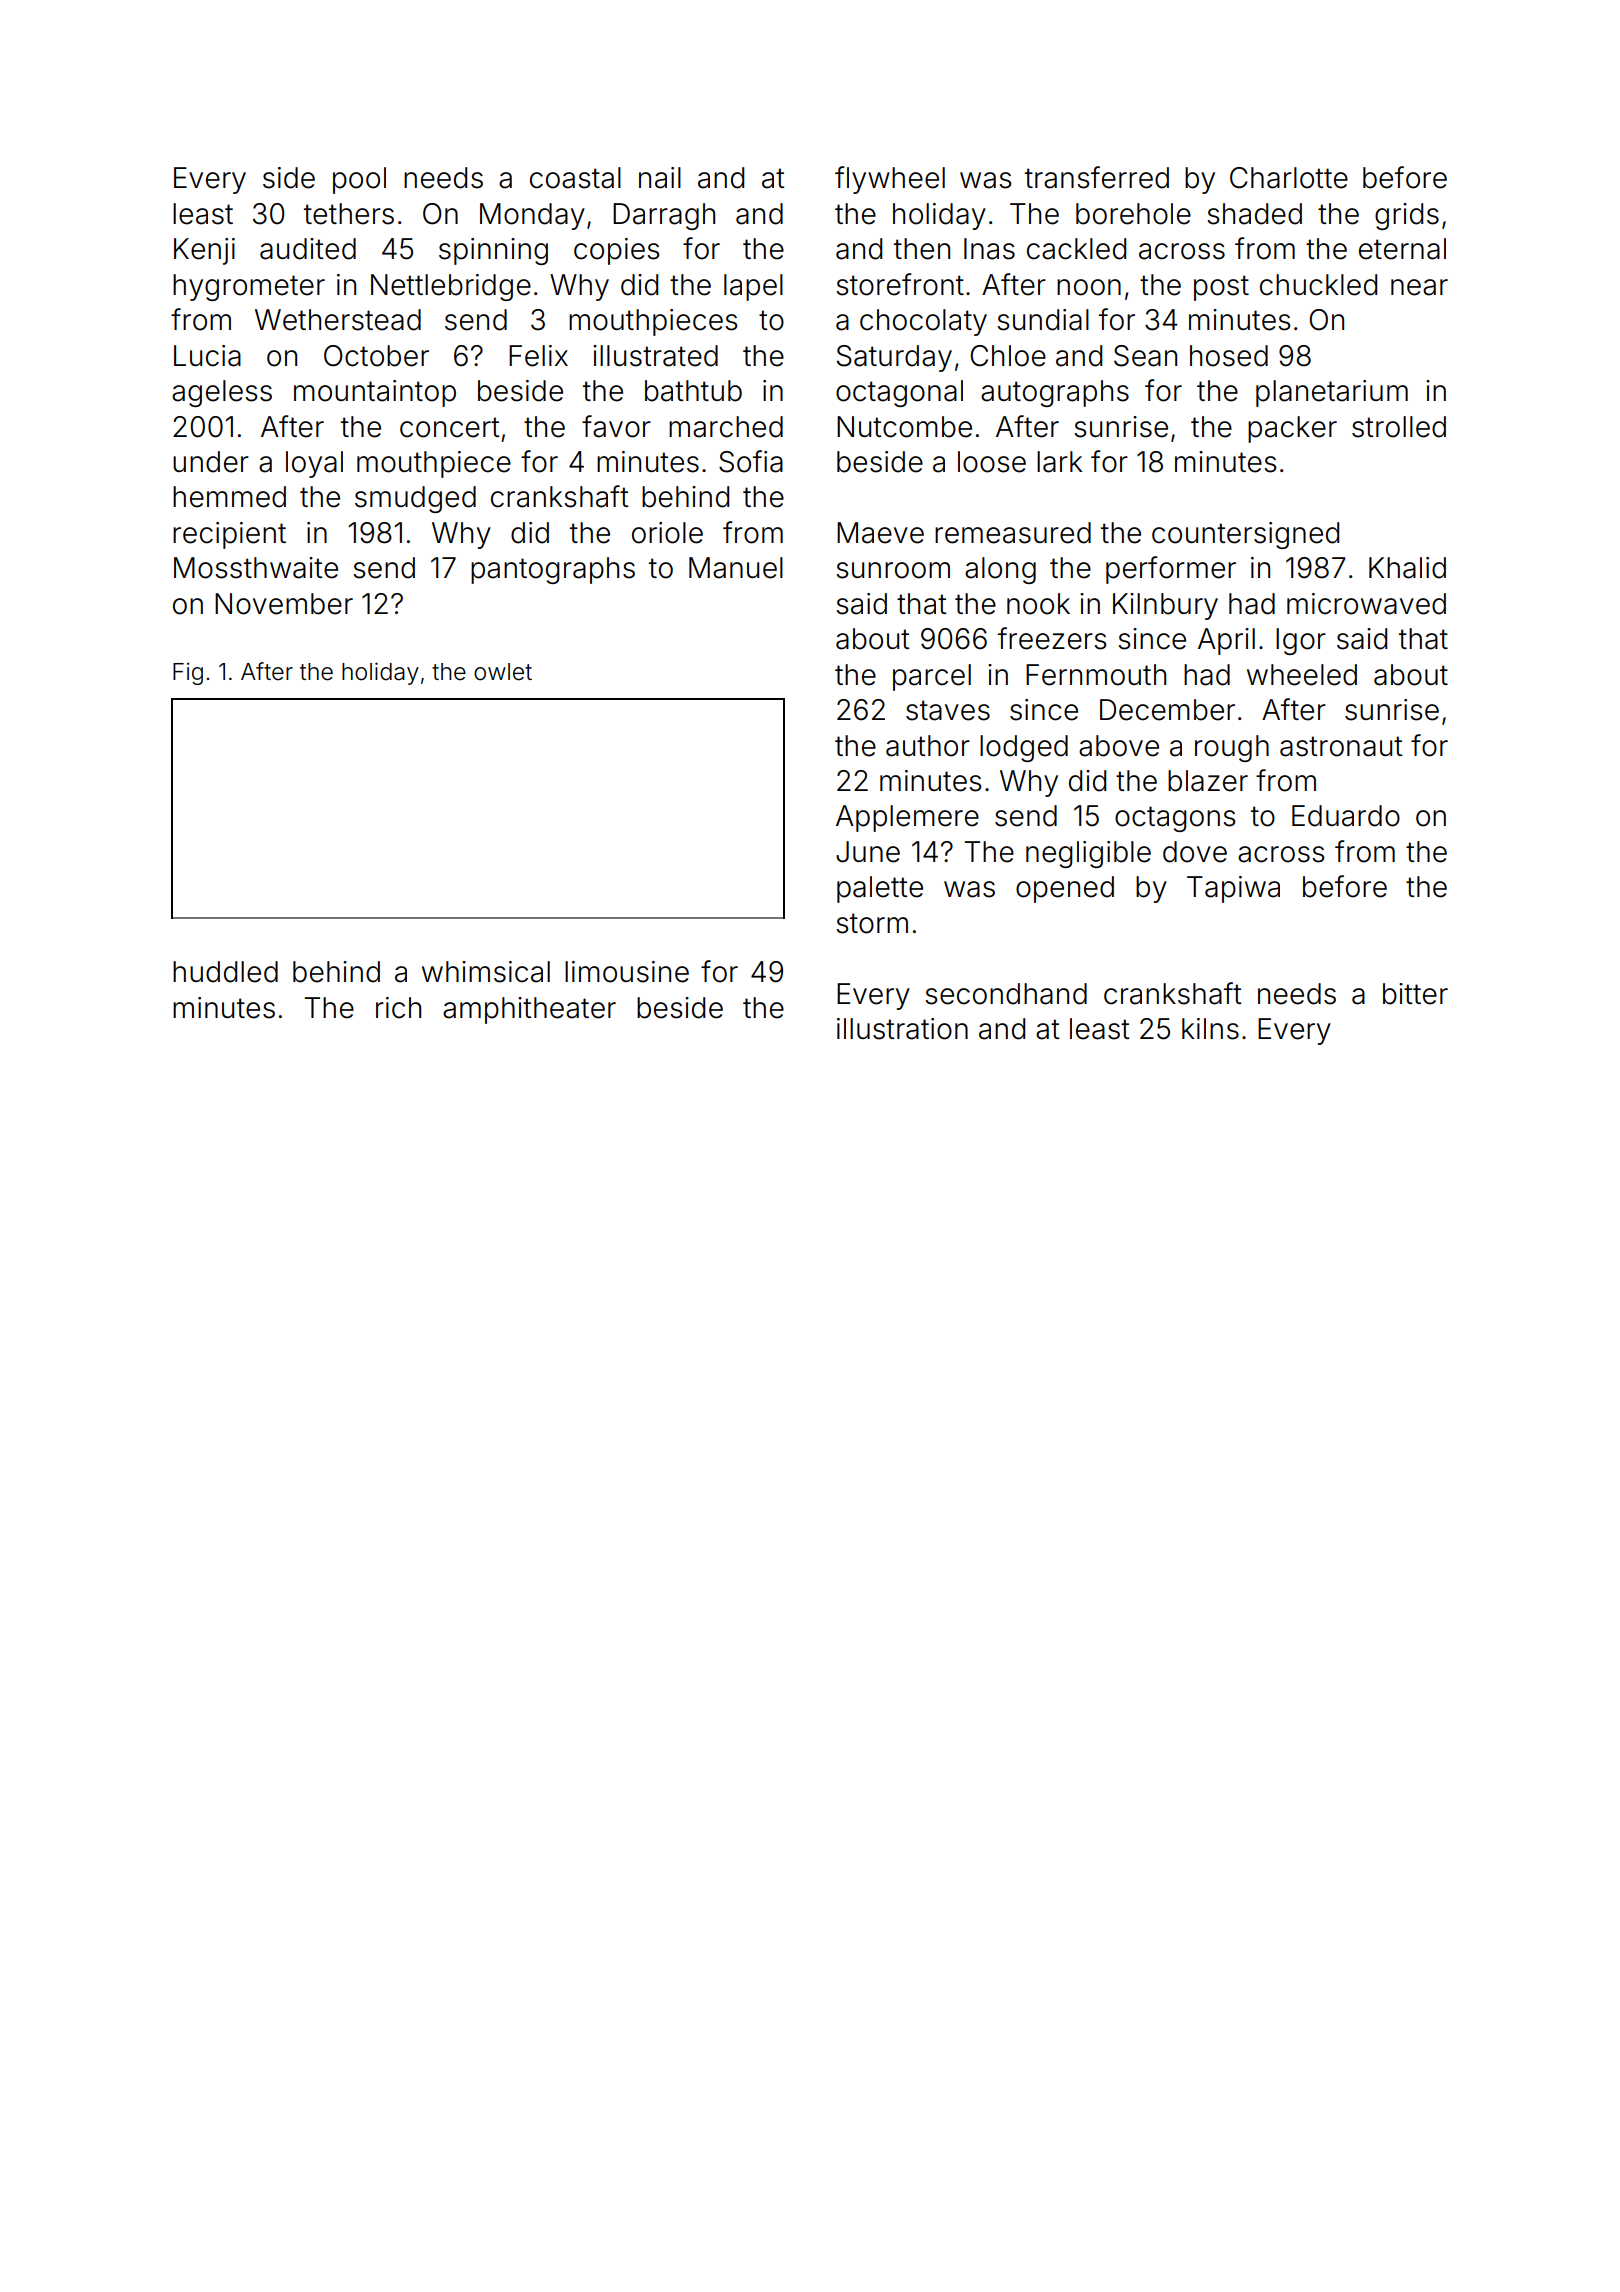  I want to click on sunroom, so click(893, 570).
